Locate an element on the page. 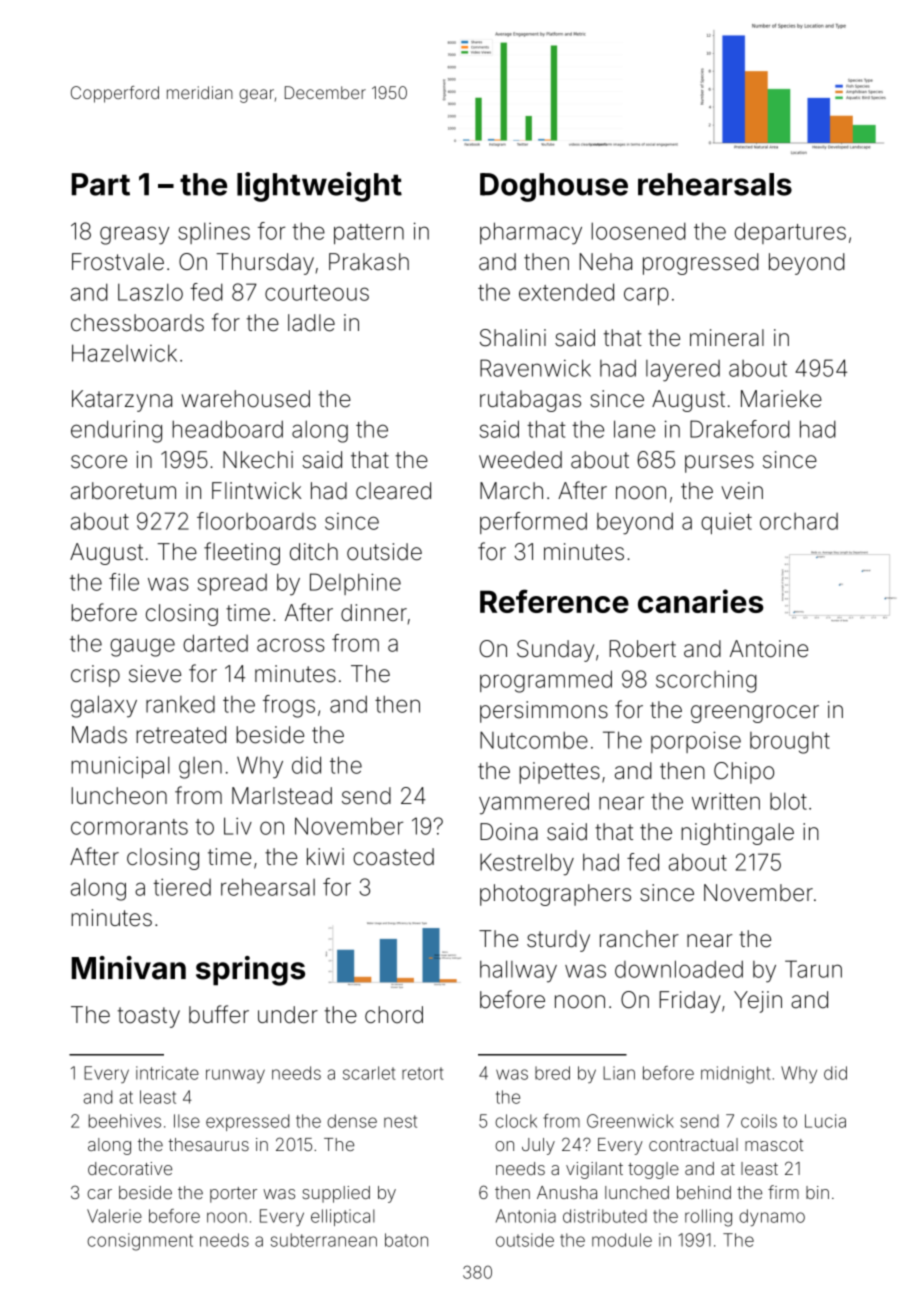  weeded is located at coordinates (520, 460).
